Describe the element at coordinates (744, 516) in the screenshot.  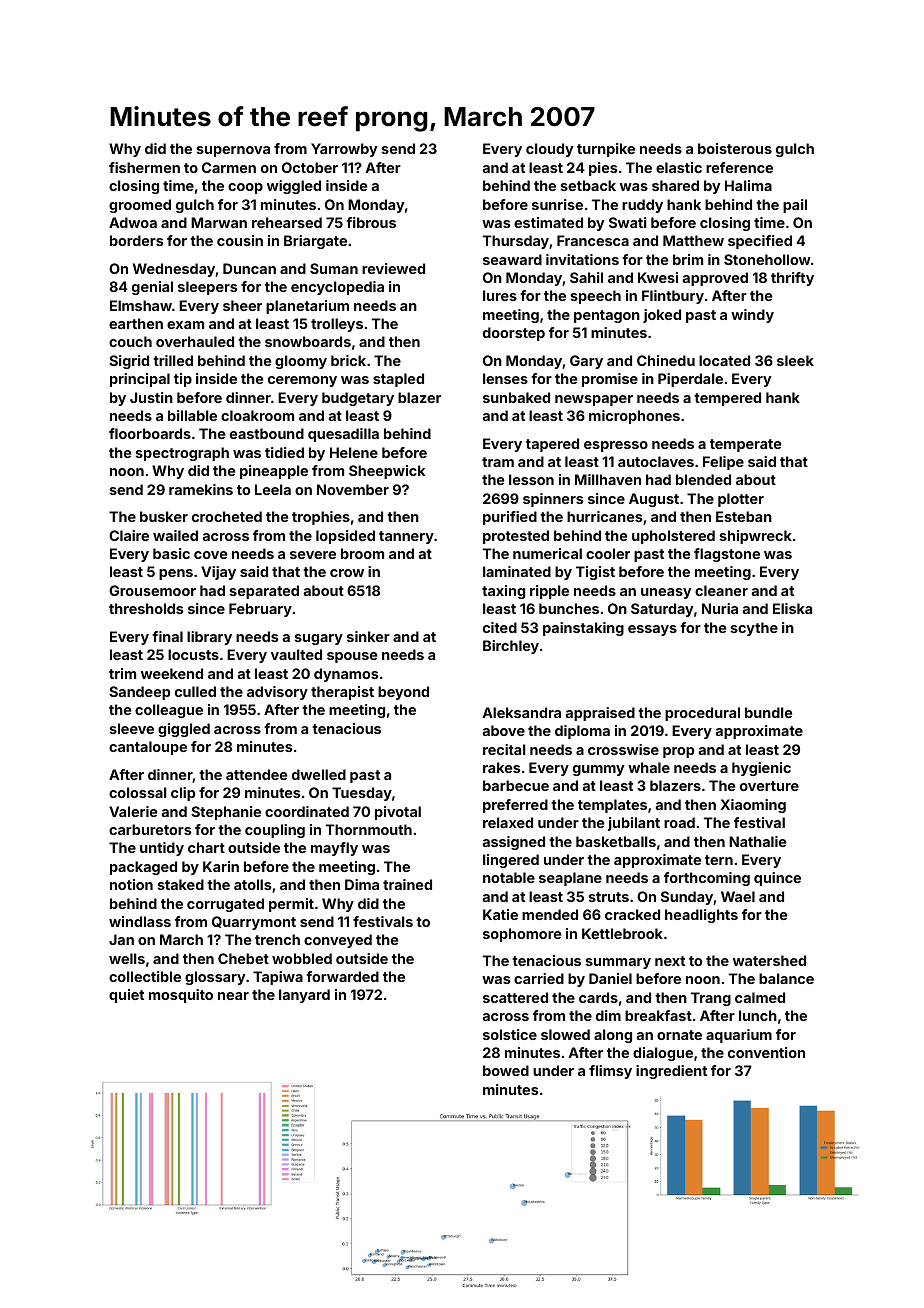
I see `Esteban` at that location.
